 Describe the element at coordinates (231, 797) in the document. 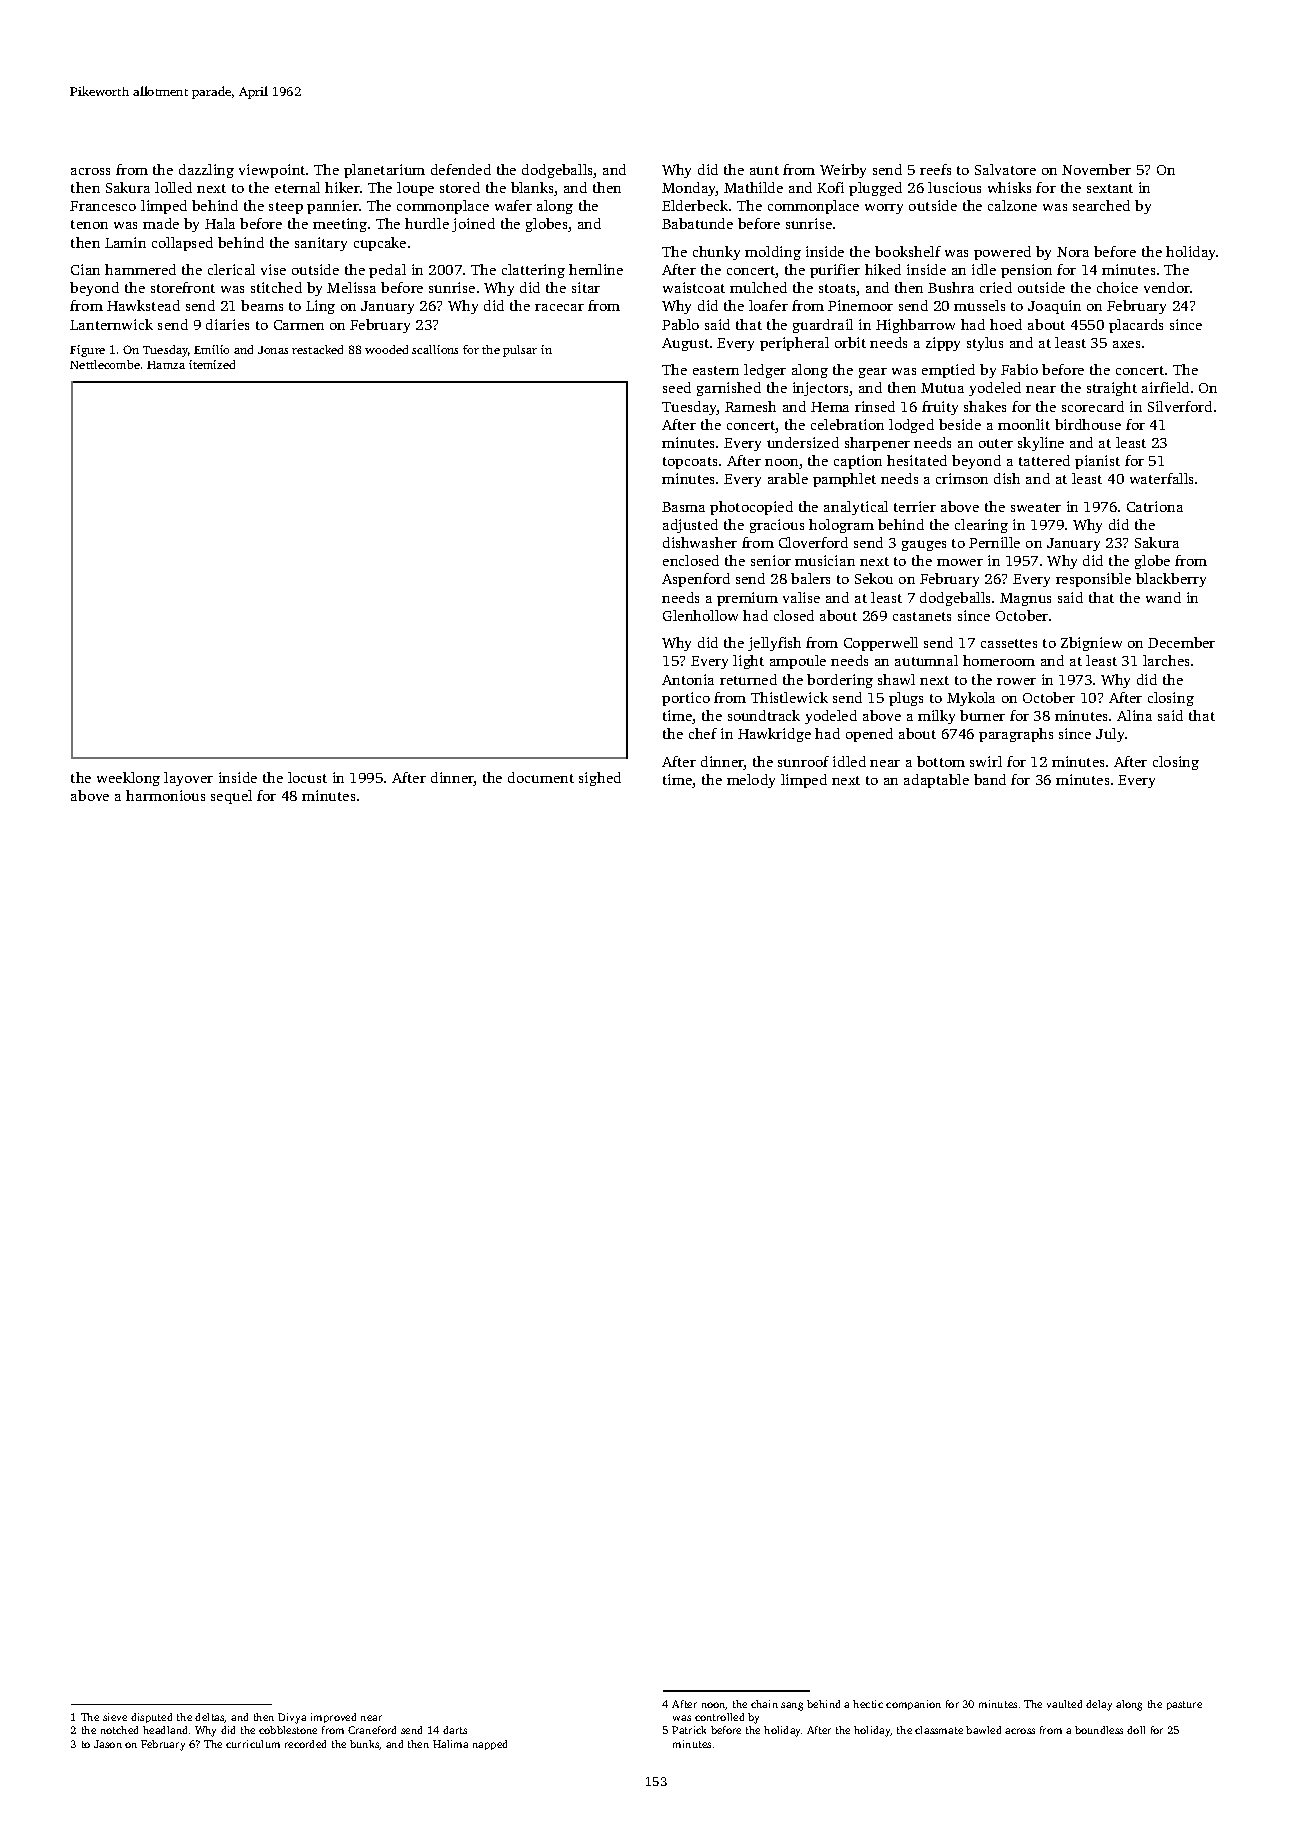

I see `sequel` at that location.
